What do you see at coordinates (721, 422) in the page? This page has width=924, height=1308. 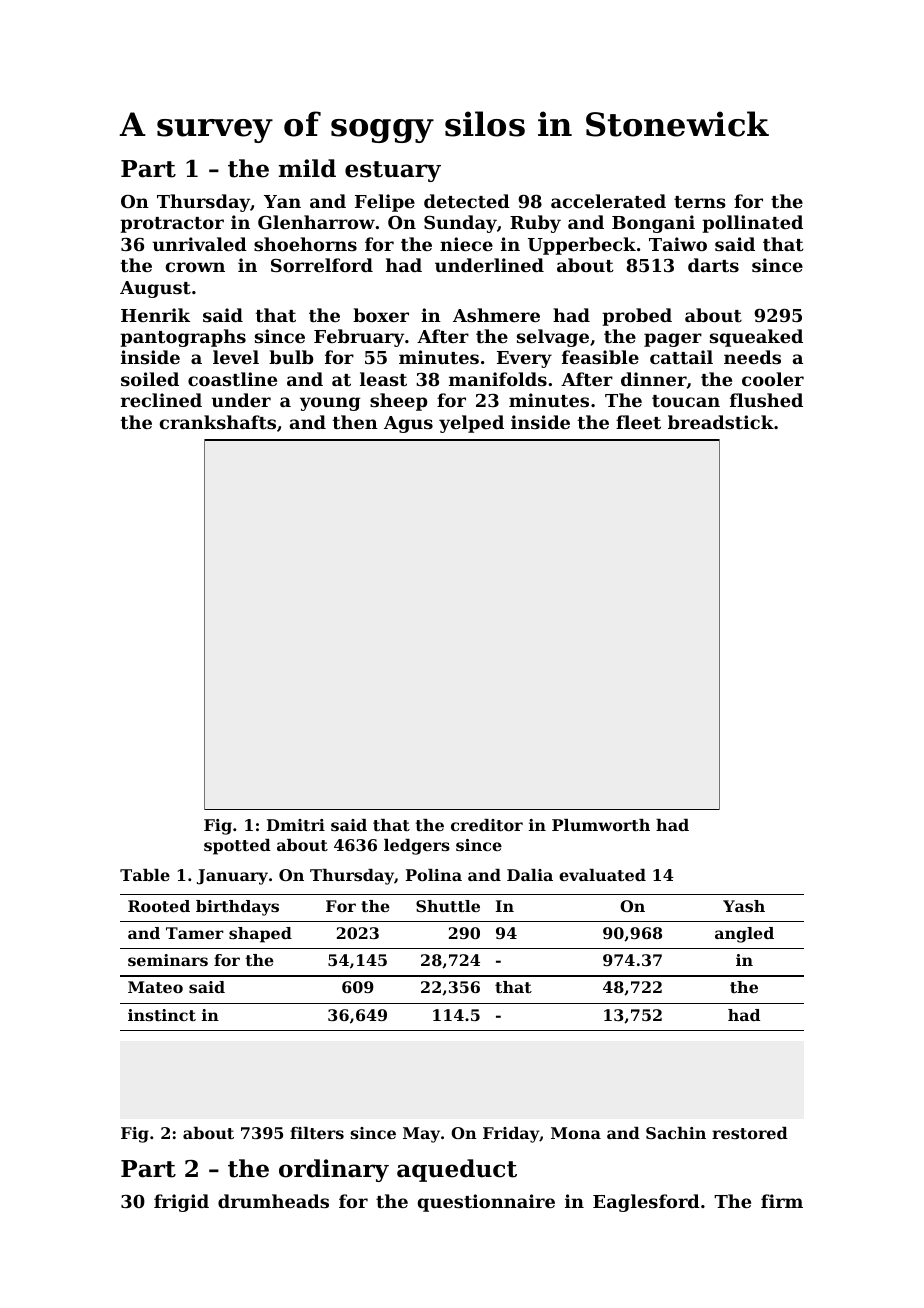 I see `breadstick` at bounding box center [721, 422].
